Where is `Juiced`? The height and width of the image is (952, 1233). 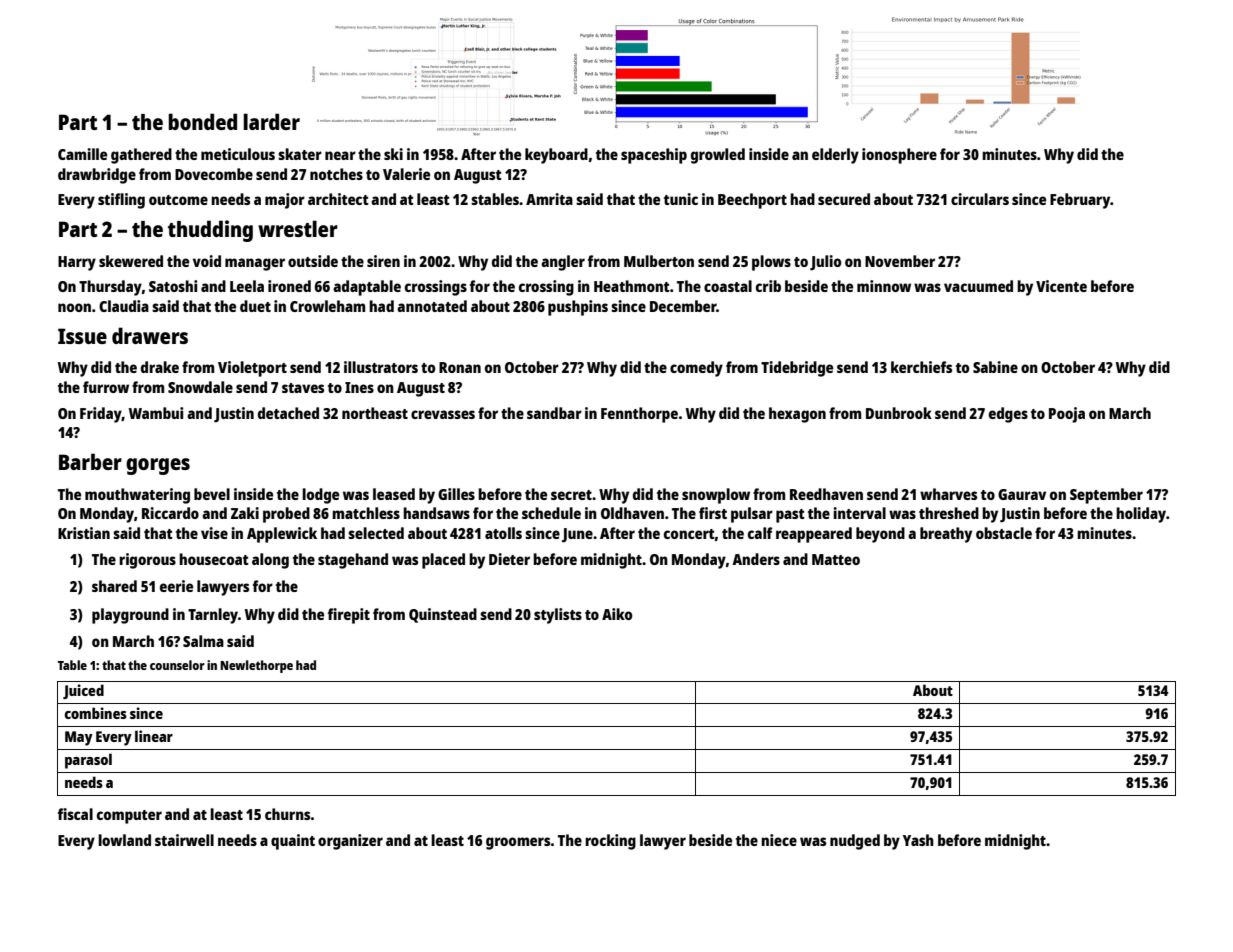
Juiced is located at coordinates (83, 691).
